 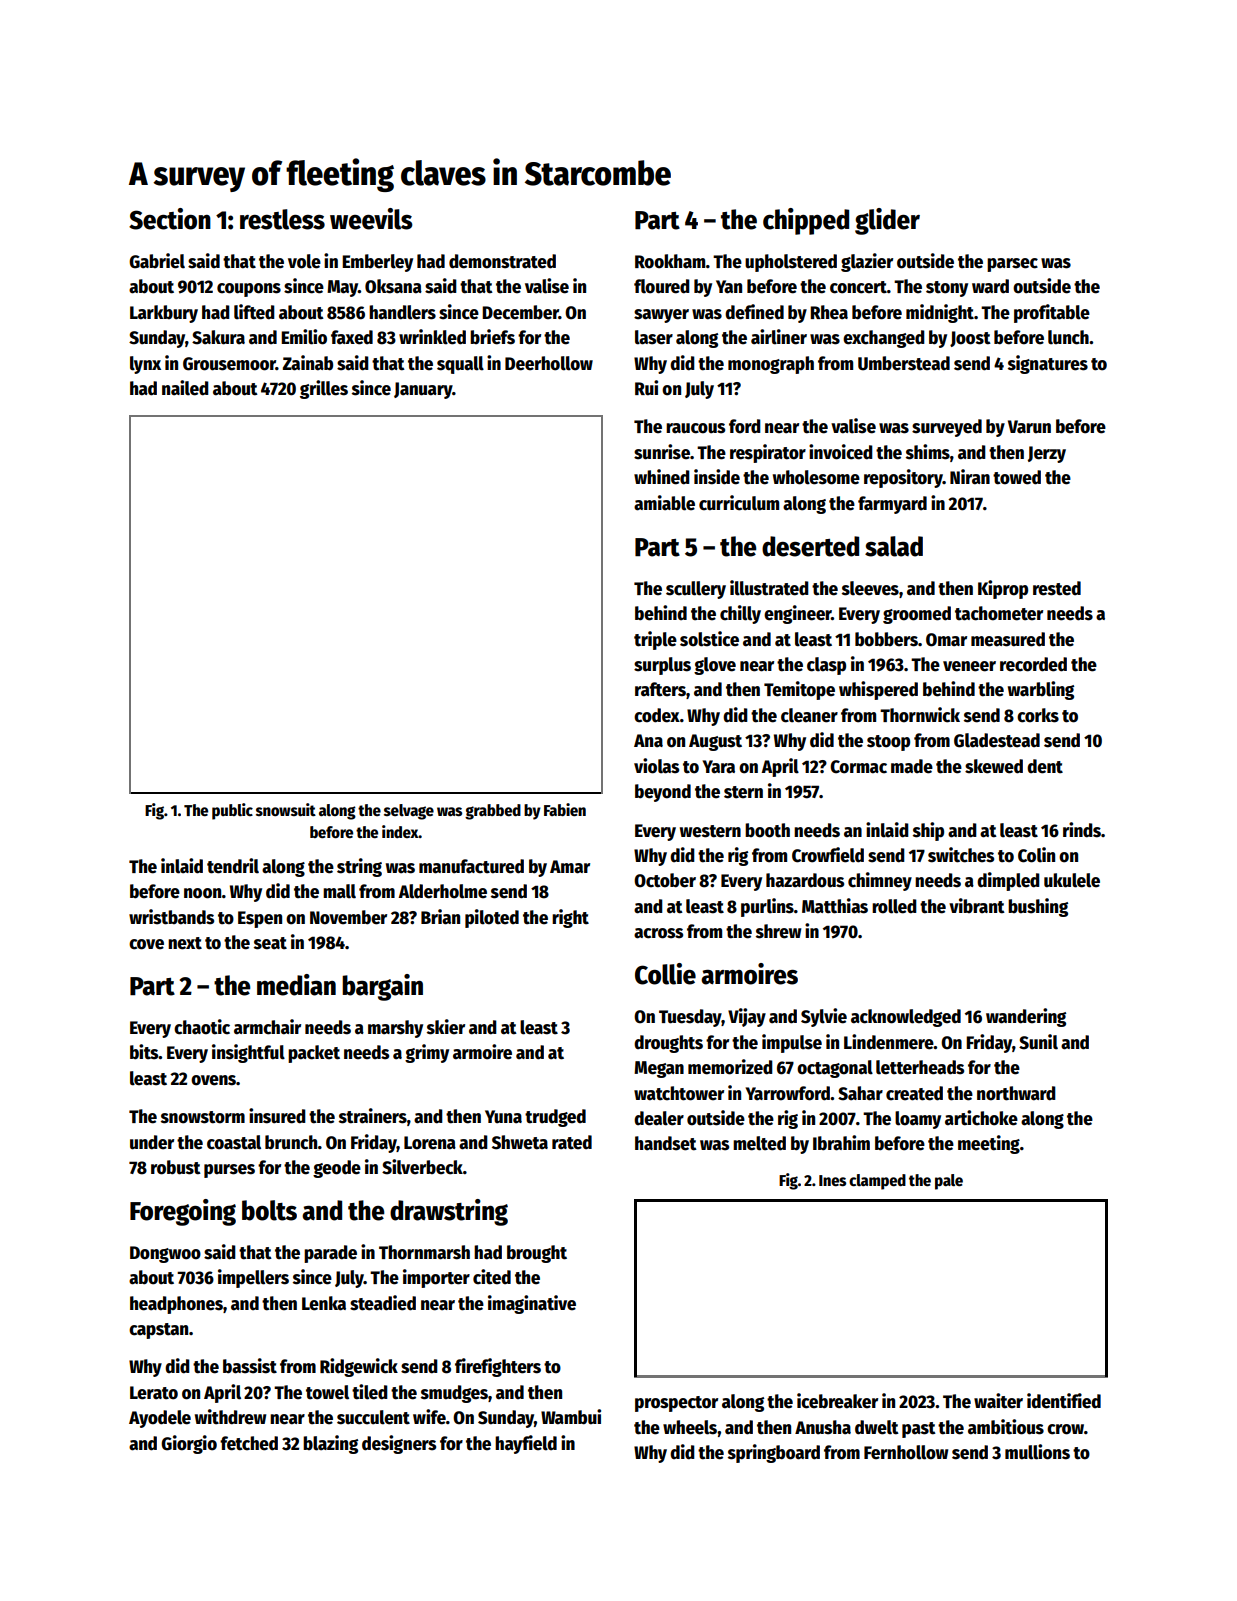 I want to click on artichoke, so click(x=981, y=1118).
